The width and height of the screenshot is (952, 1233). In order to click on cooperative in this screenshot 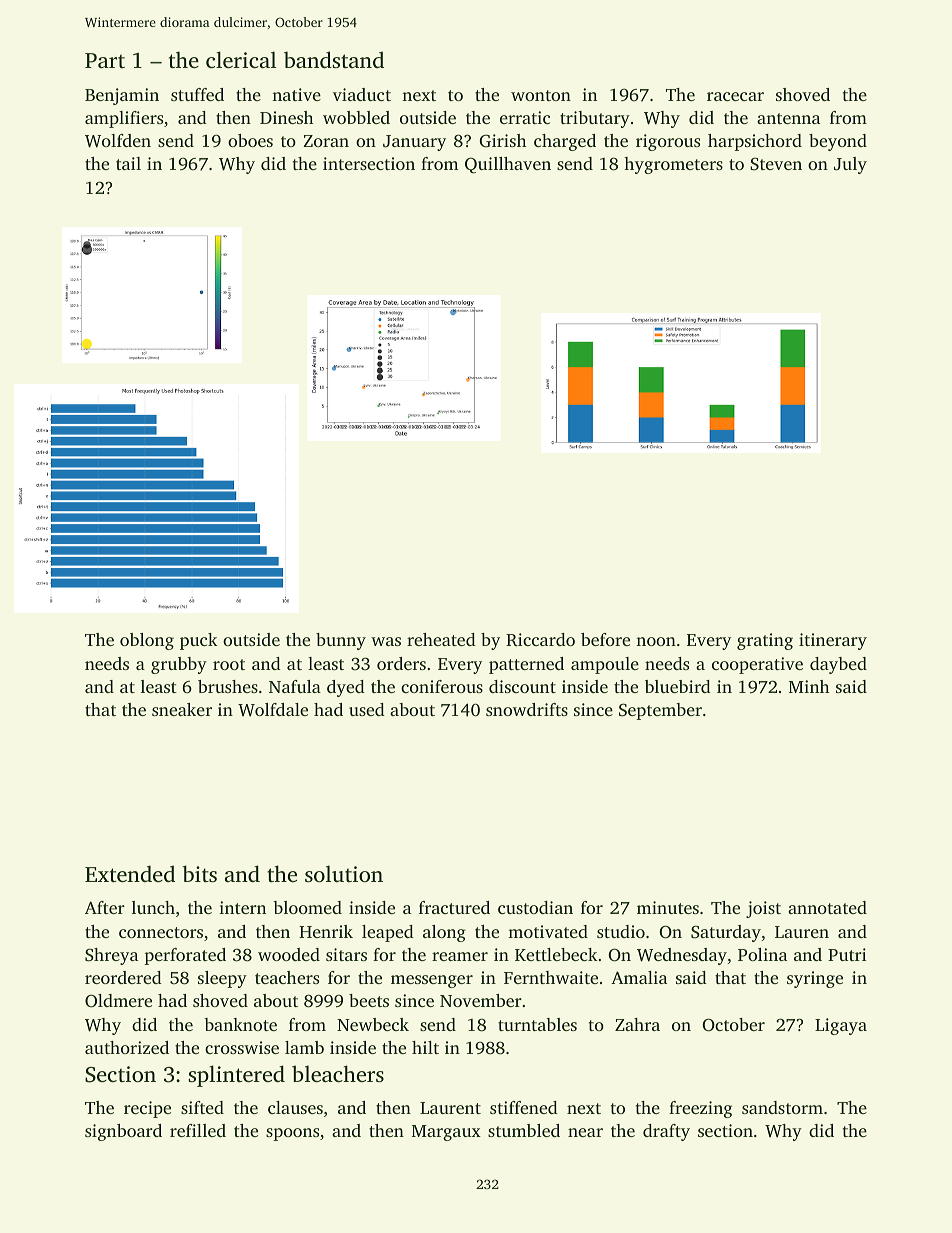, I will do `click(757, 665)`.
